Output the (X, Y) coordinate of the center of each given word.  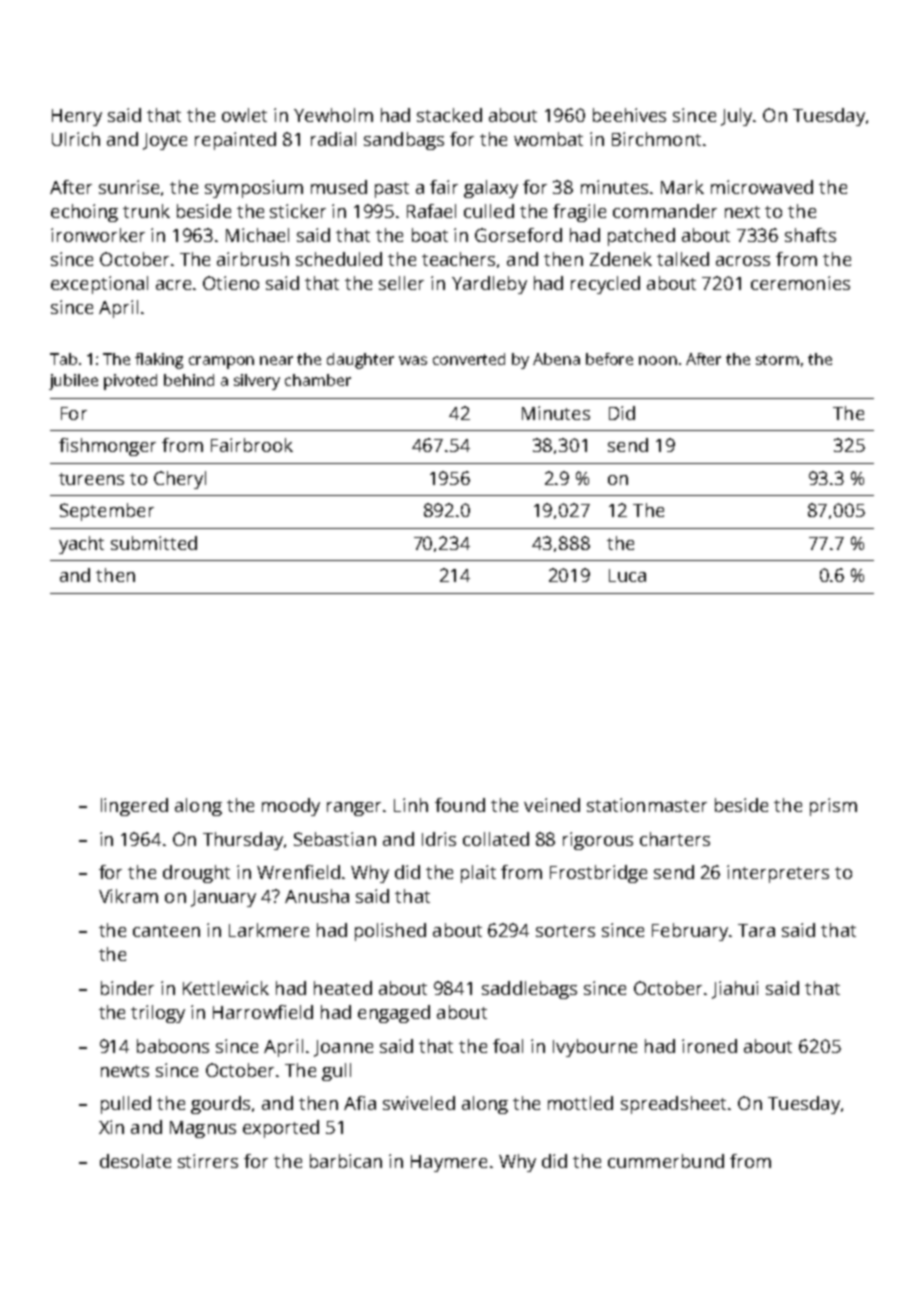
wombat (548, 139)
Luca (627, 575)
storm (777, 359)
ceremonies (800, 283)
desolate (135, 1161)
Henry (77, 117)
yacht (81, 545)
